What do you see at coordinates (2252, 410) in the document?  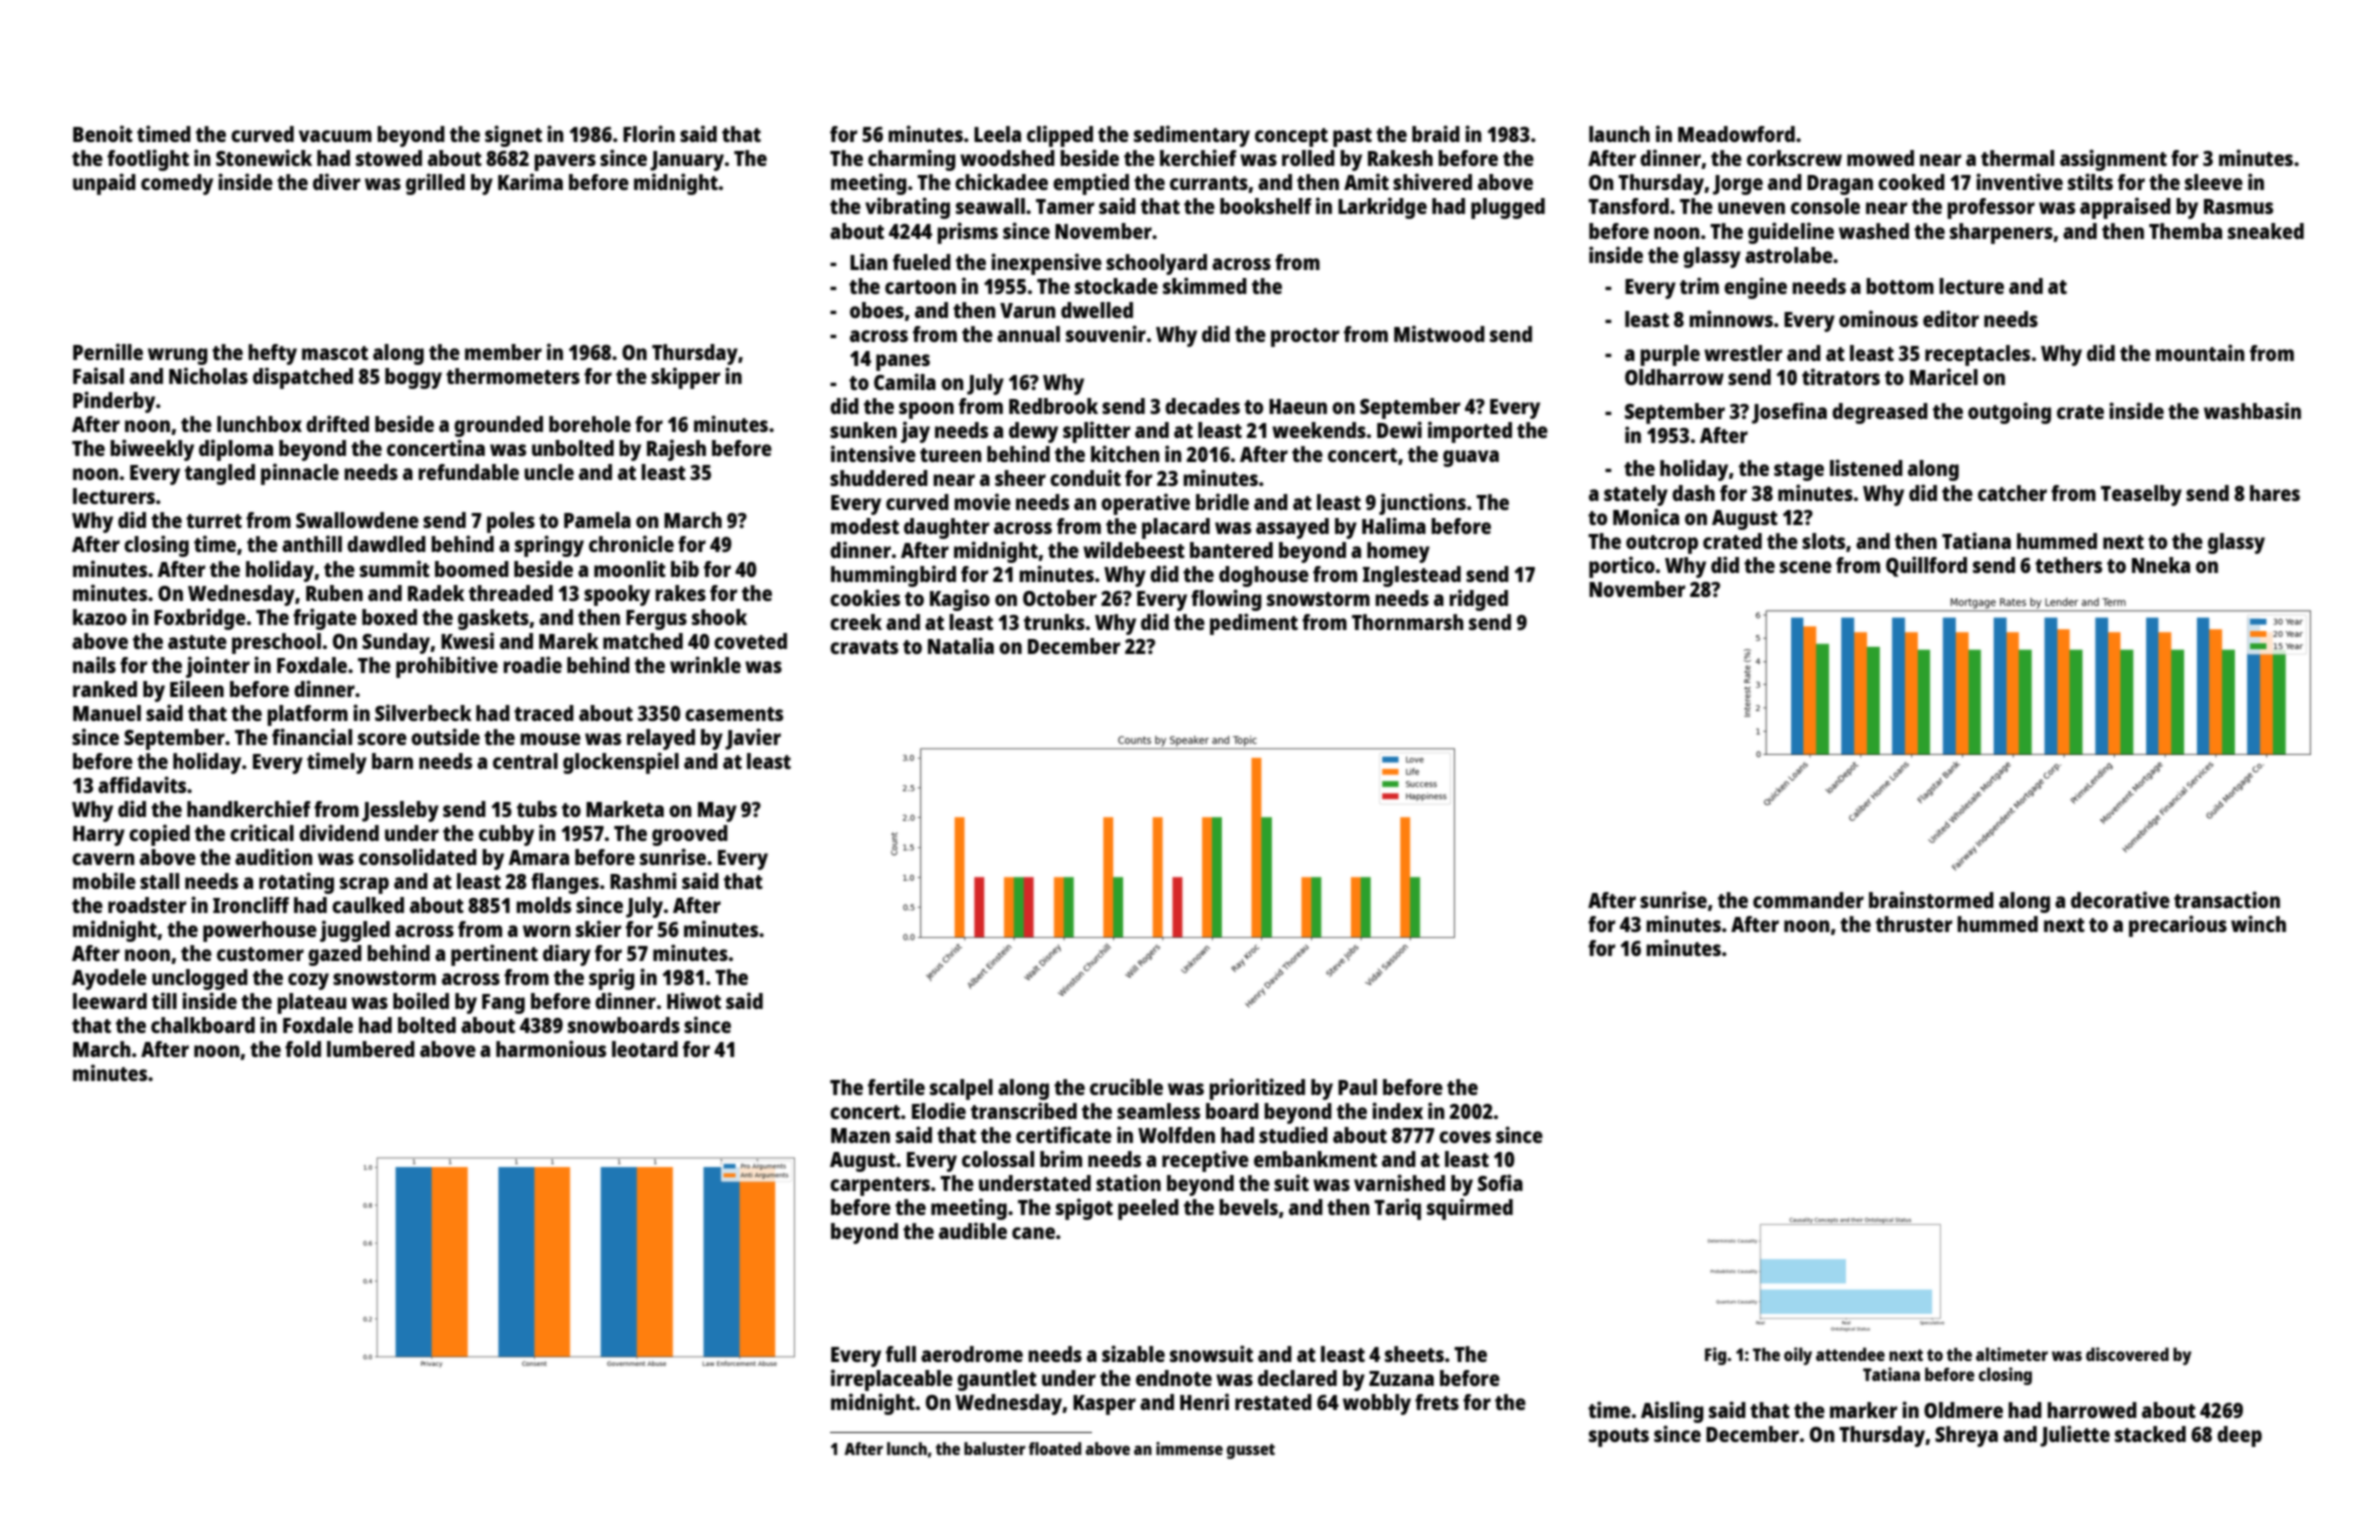 I see `washbasin` at bounding box center [2252, 410].
